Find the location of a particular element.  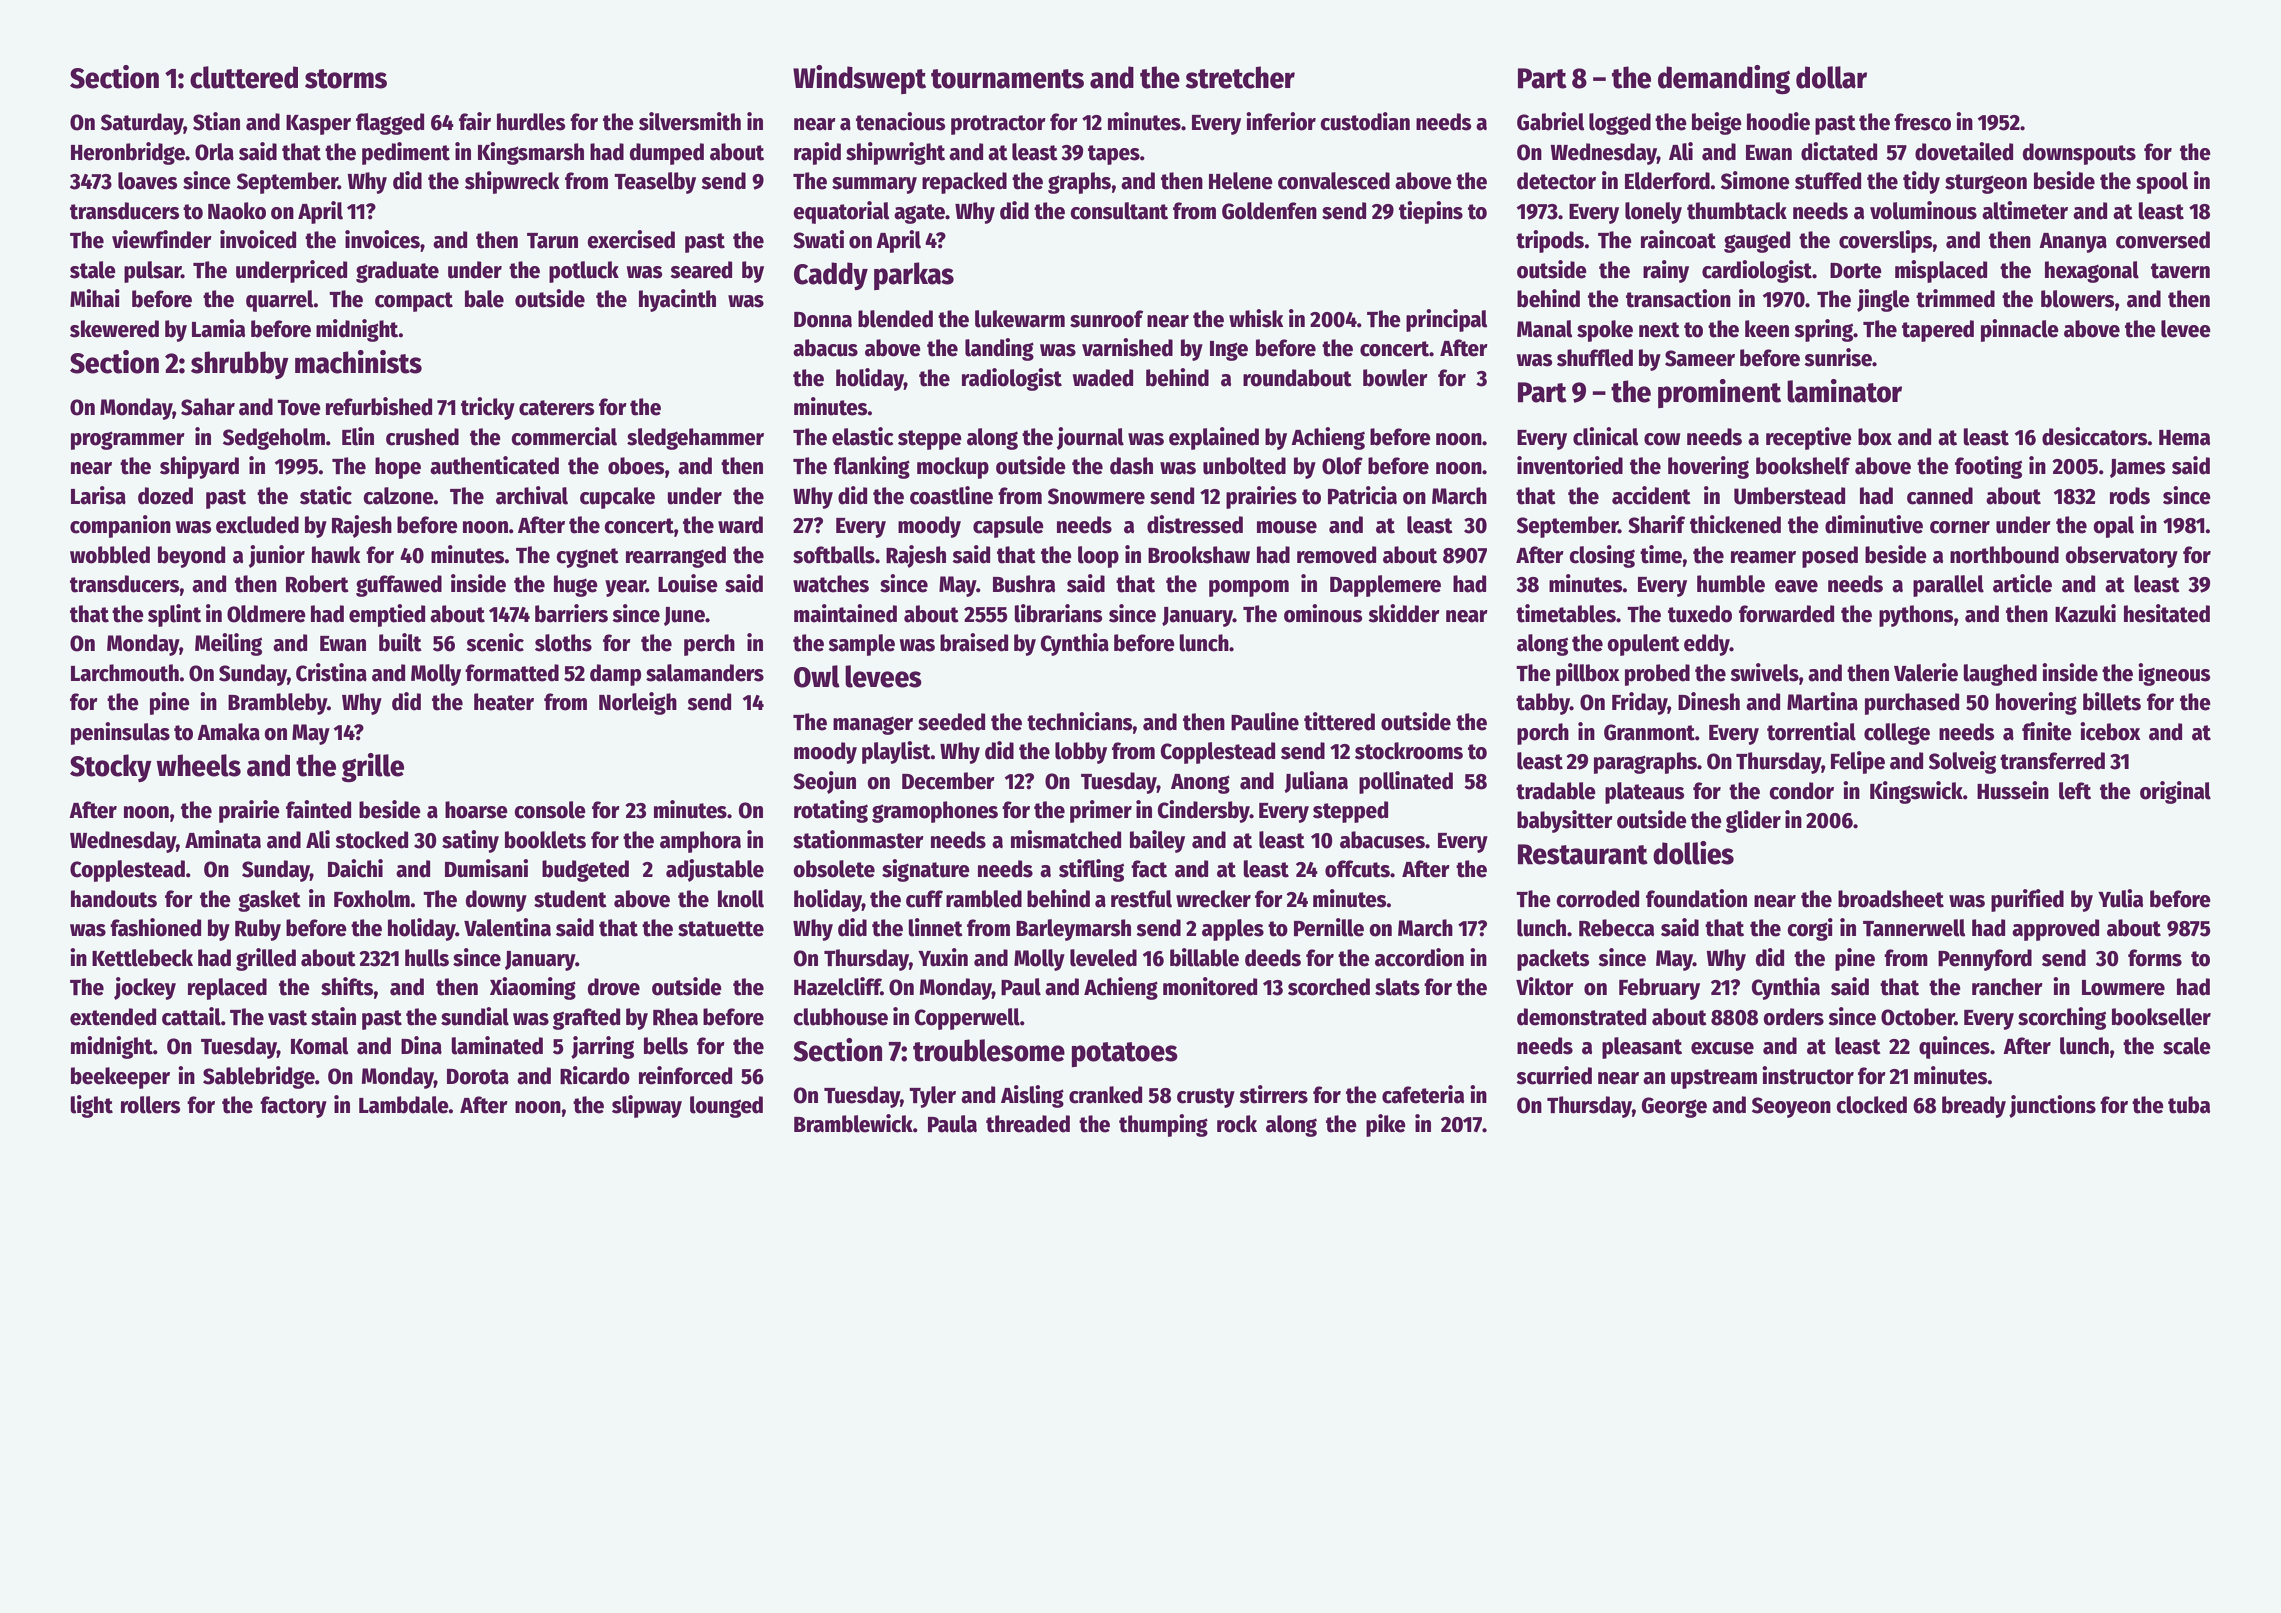

stretcher is located at coordinates (1240, 77).
